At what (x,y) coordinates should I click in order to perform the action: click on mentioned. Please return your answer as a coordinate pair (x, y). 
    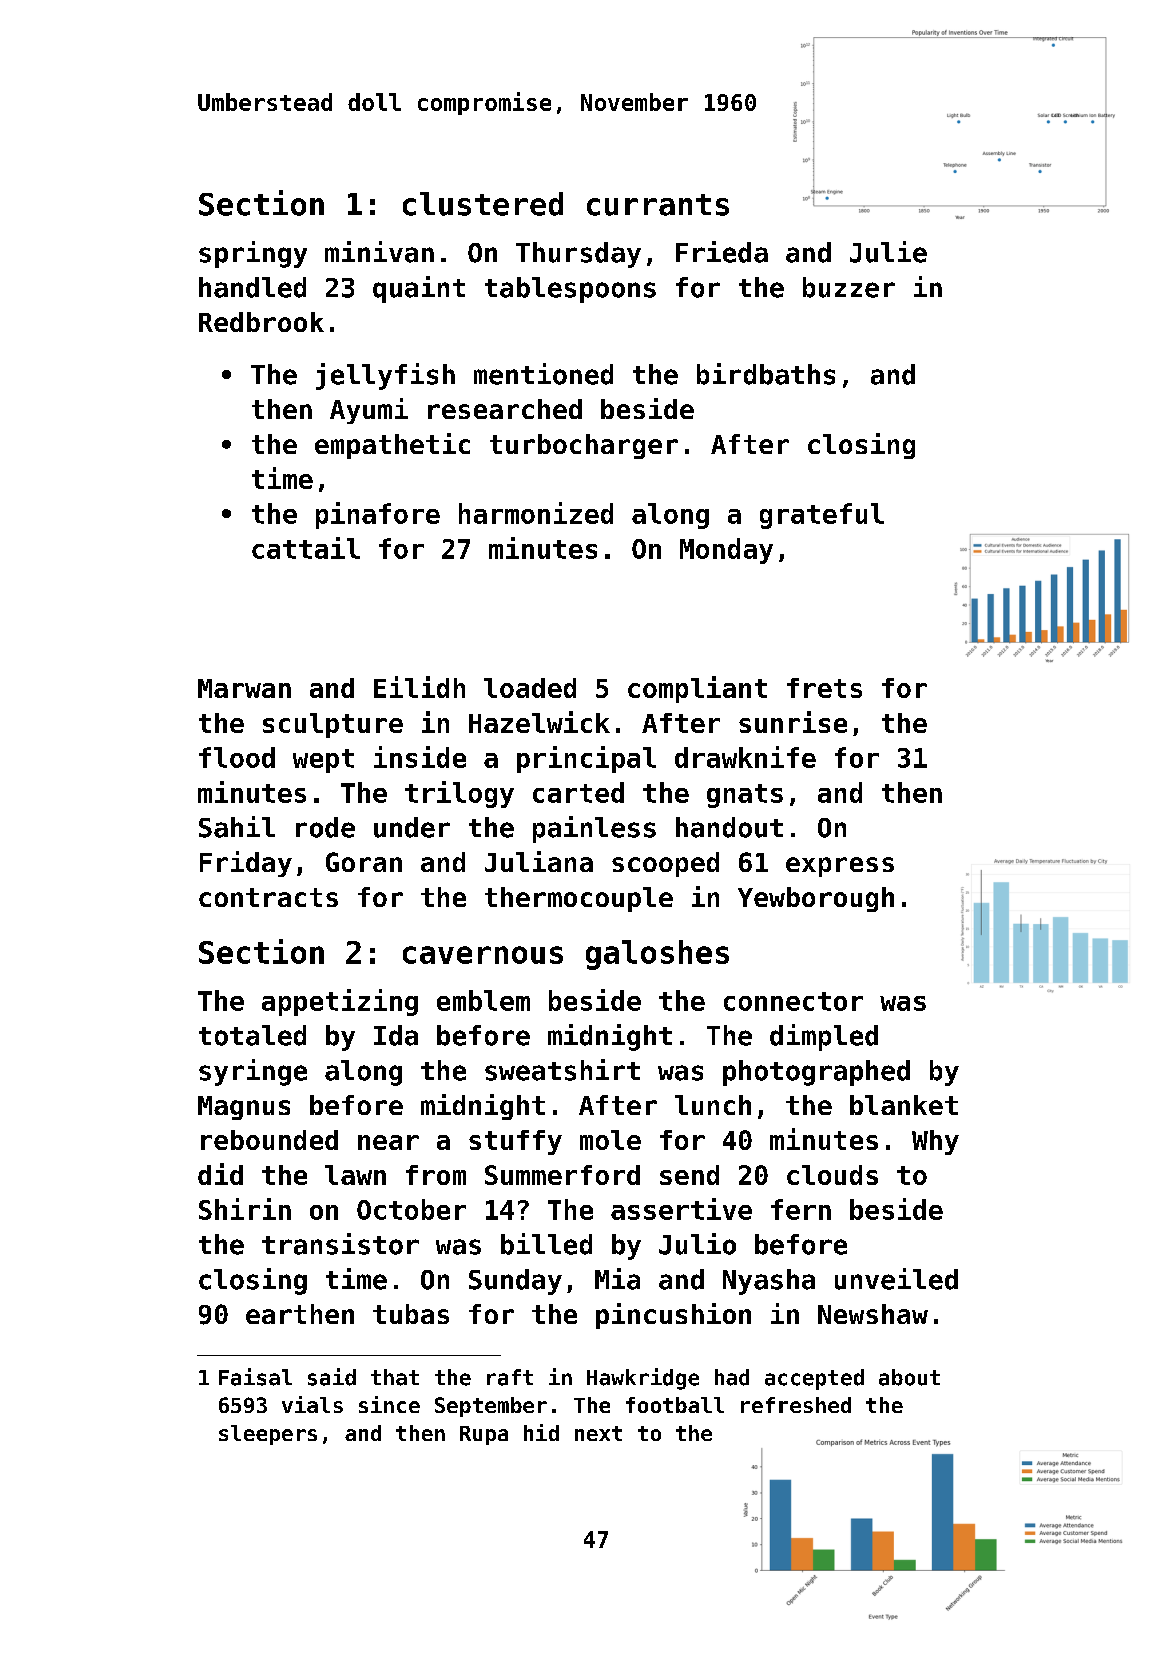
    Looking at the image, I should click on (543, 374).
